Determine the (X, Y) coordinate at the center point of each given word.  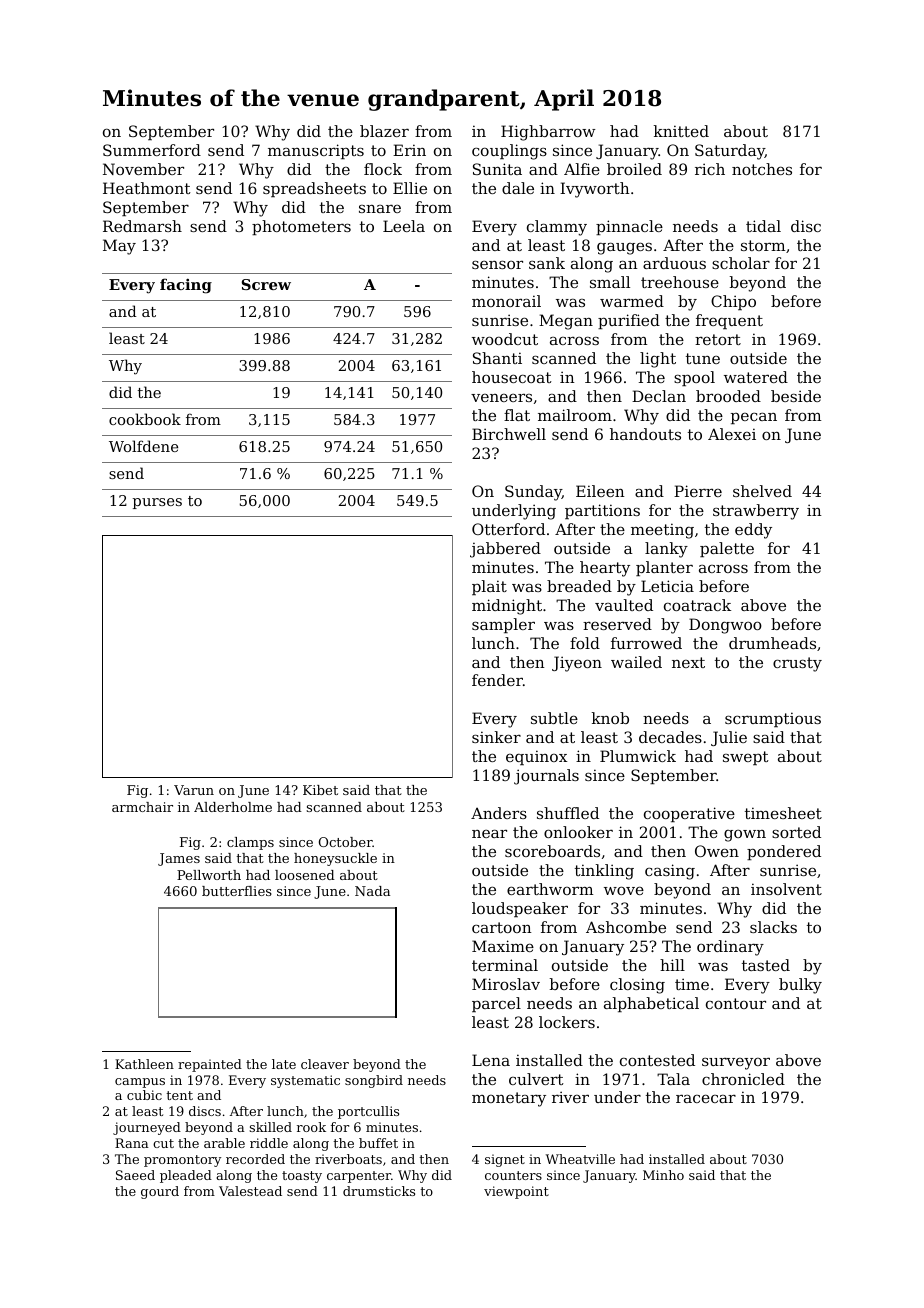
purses (157, 503)
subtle (554, 718)
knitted (681, 131)
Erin (409, 150)
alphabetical (651, 1004)
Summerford (152, 150)
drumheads (772, 643)
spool (694, 378)
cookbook (145, 419)
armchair (142, 807)
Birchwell (509, 434)
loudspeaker (520, 909)
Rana (132, 1143)
